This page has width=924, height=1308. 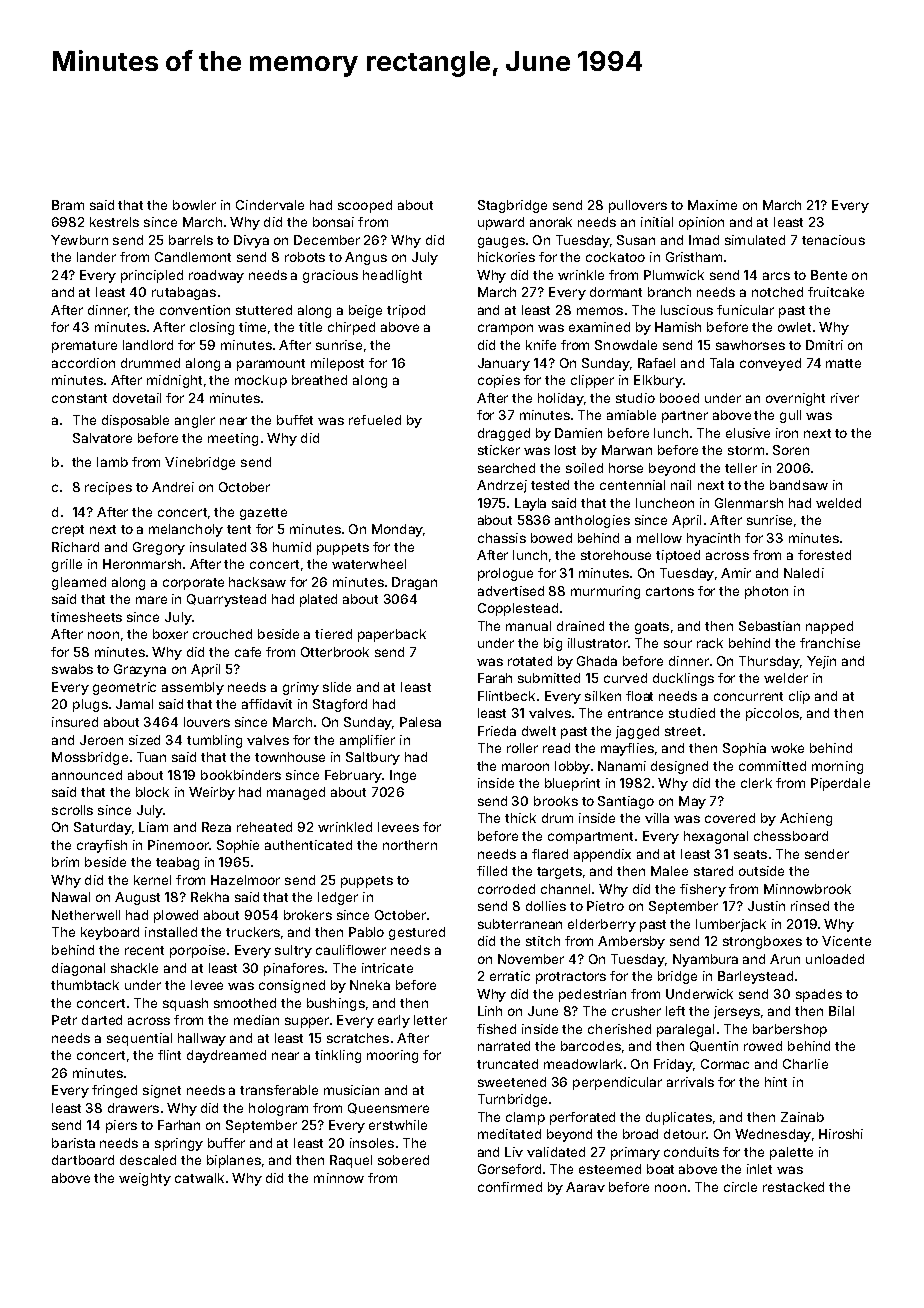 I want to click on Achieng, so click(x=806, y=819).
